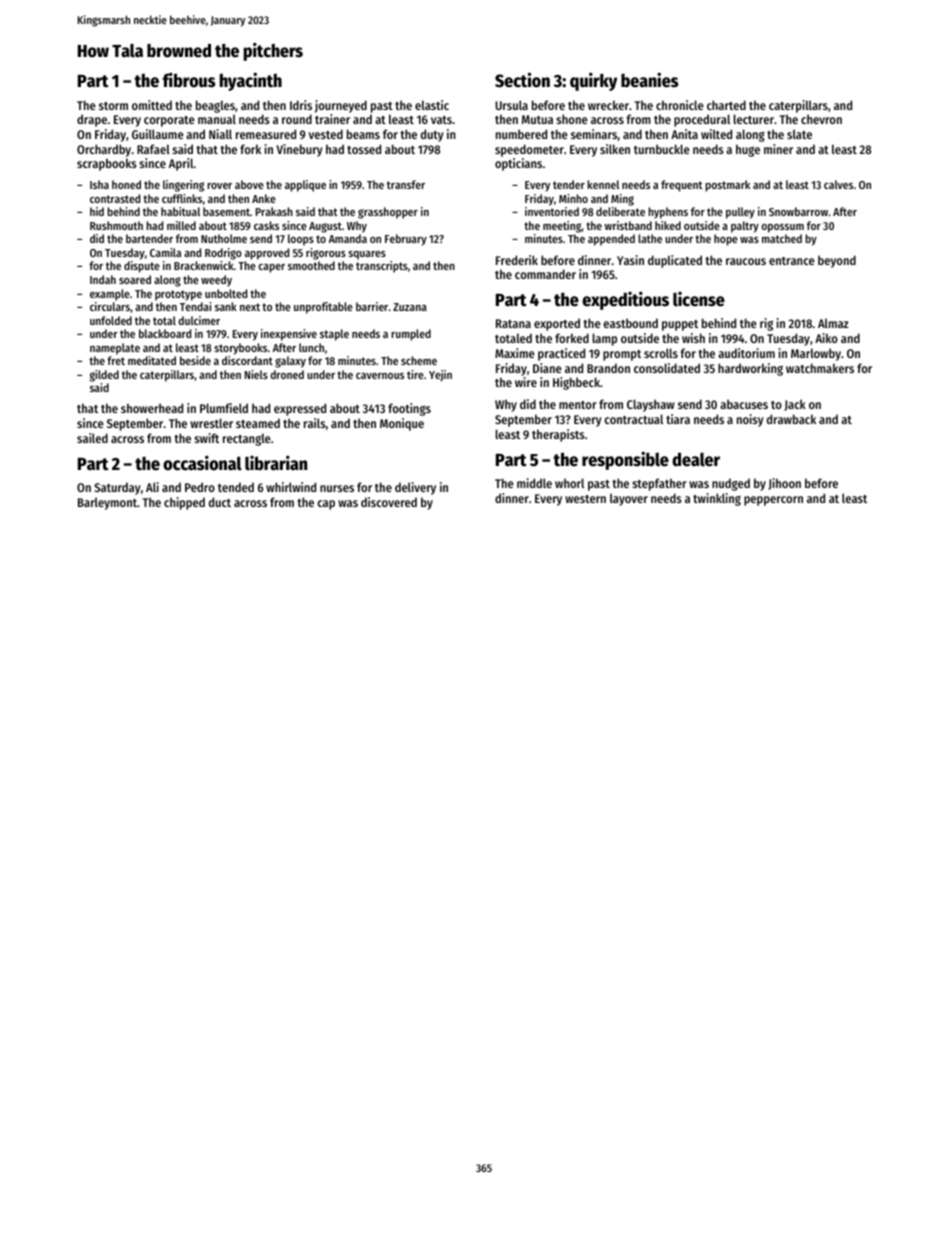 Image resolution: width=952 pixels, height=1233 pixels. I want to click on peppercorn, so click(773, 501).
